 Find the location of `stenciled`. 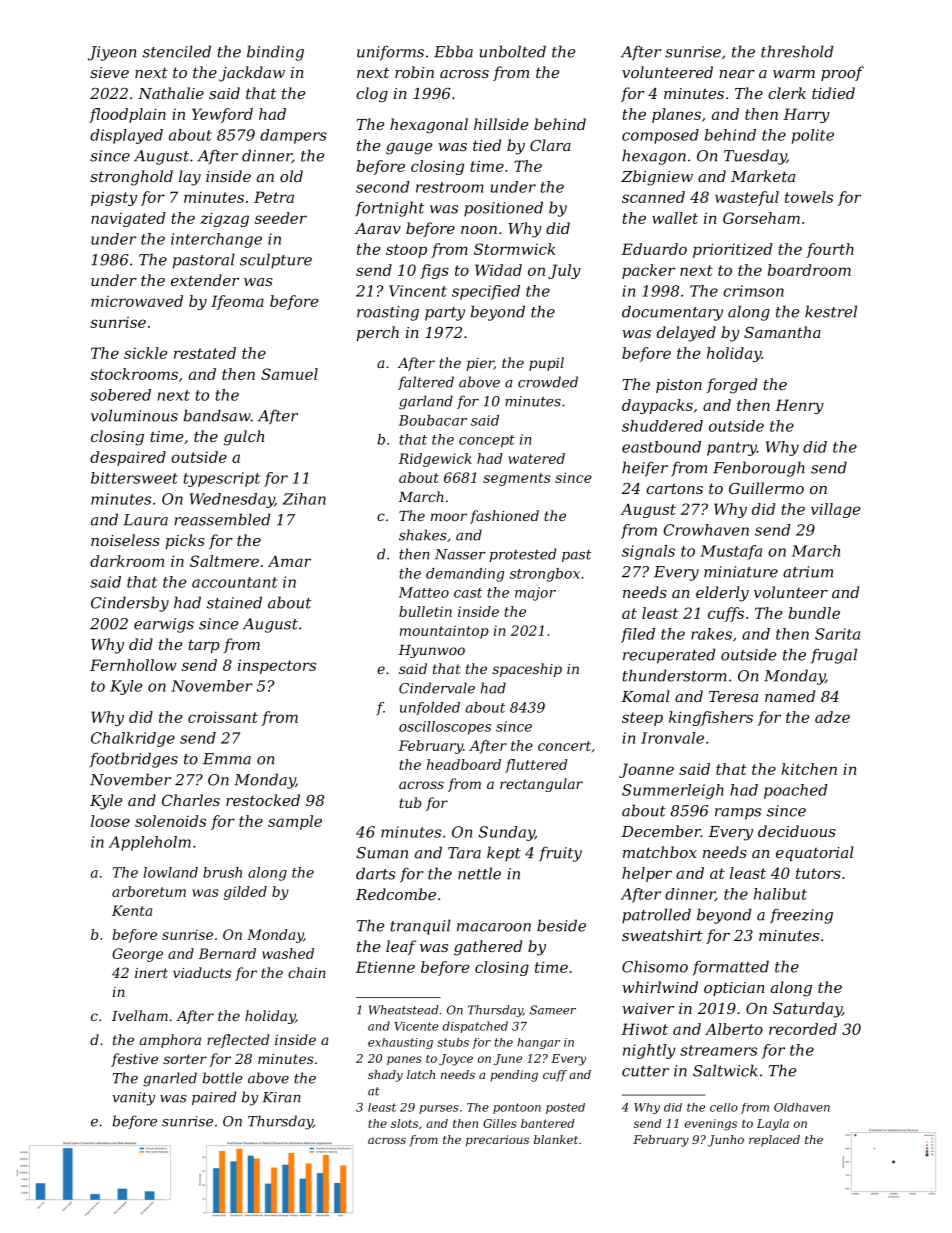

stenciled is located at coordinates (177, 51).
